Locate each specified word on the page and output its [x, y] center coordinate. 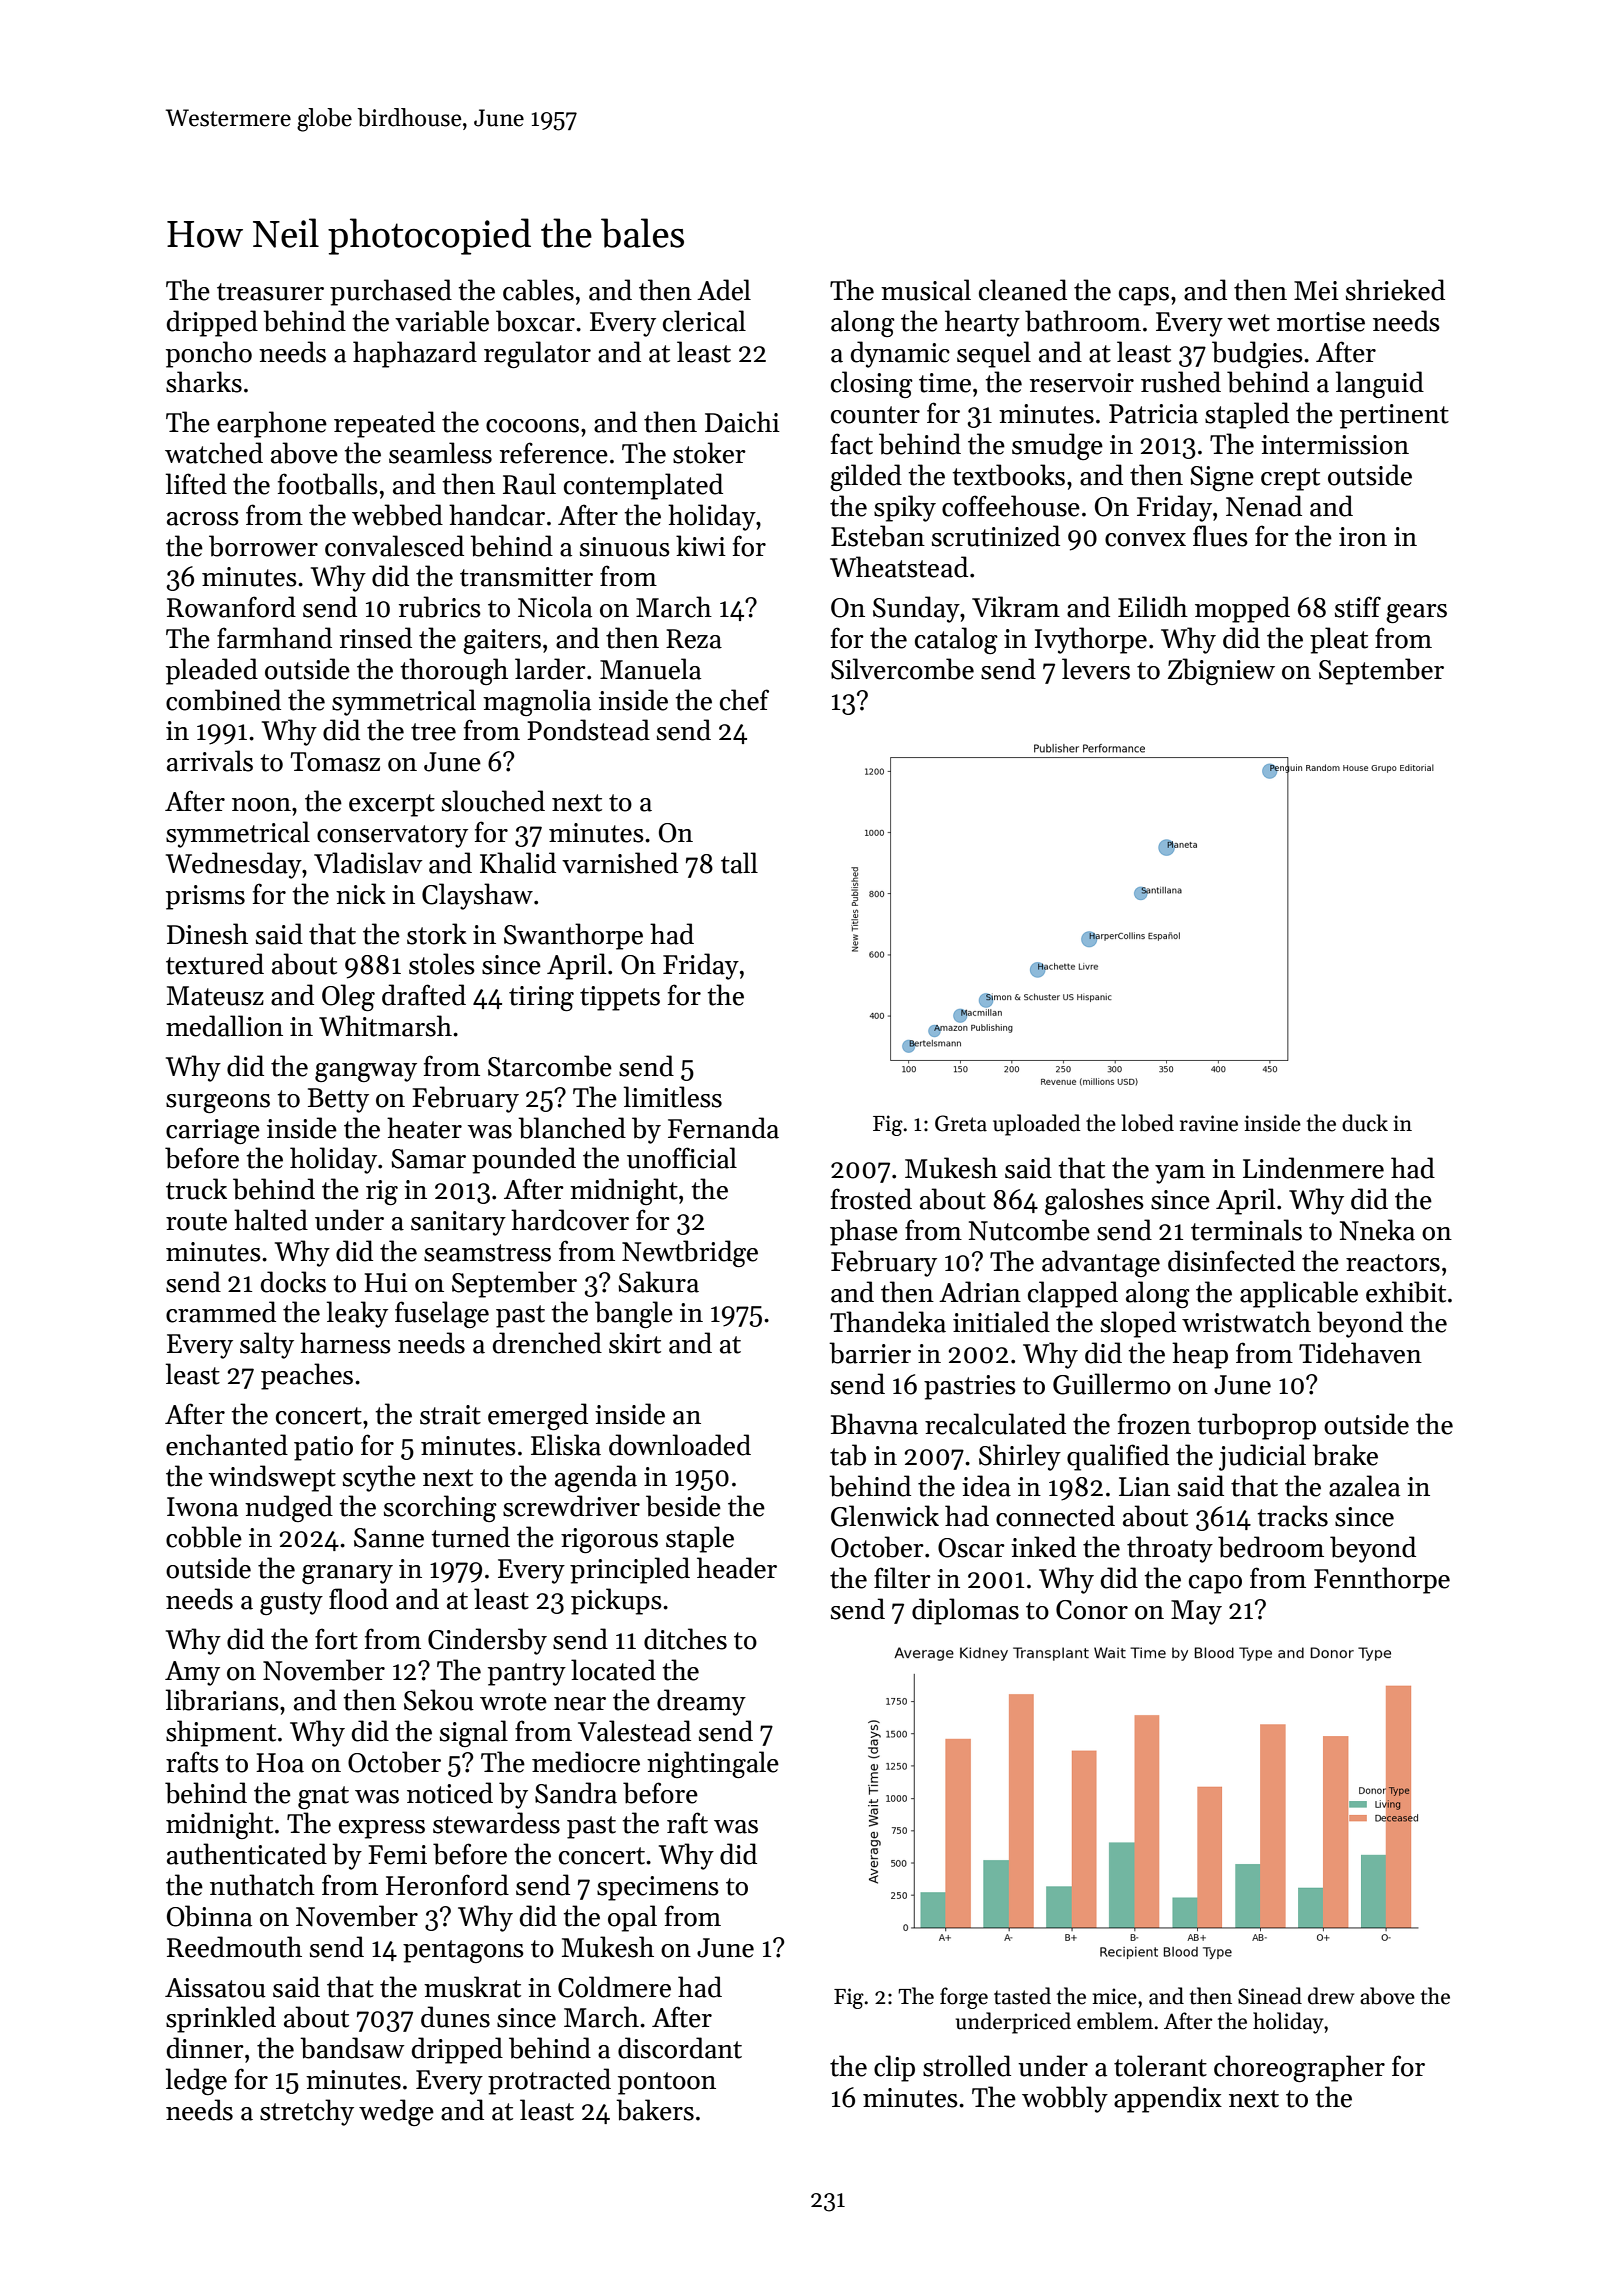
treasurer [270, 292]
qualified [1118, 1457]
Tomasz [335, 762]
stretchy [307, 2112]
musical [926, 290]
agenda [596, 1478]
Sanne [389, 1538]
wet [1248, 323]
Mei [1316, 291]
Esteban [878, 536]
